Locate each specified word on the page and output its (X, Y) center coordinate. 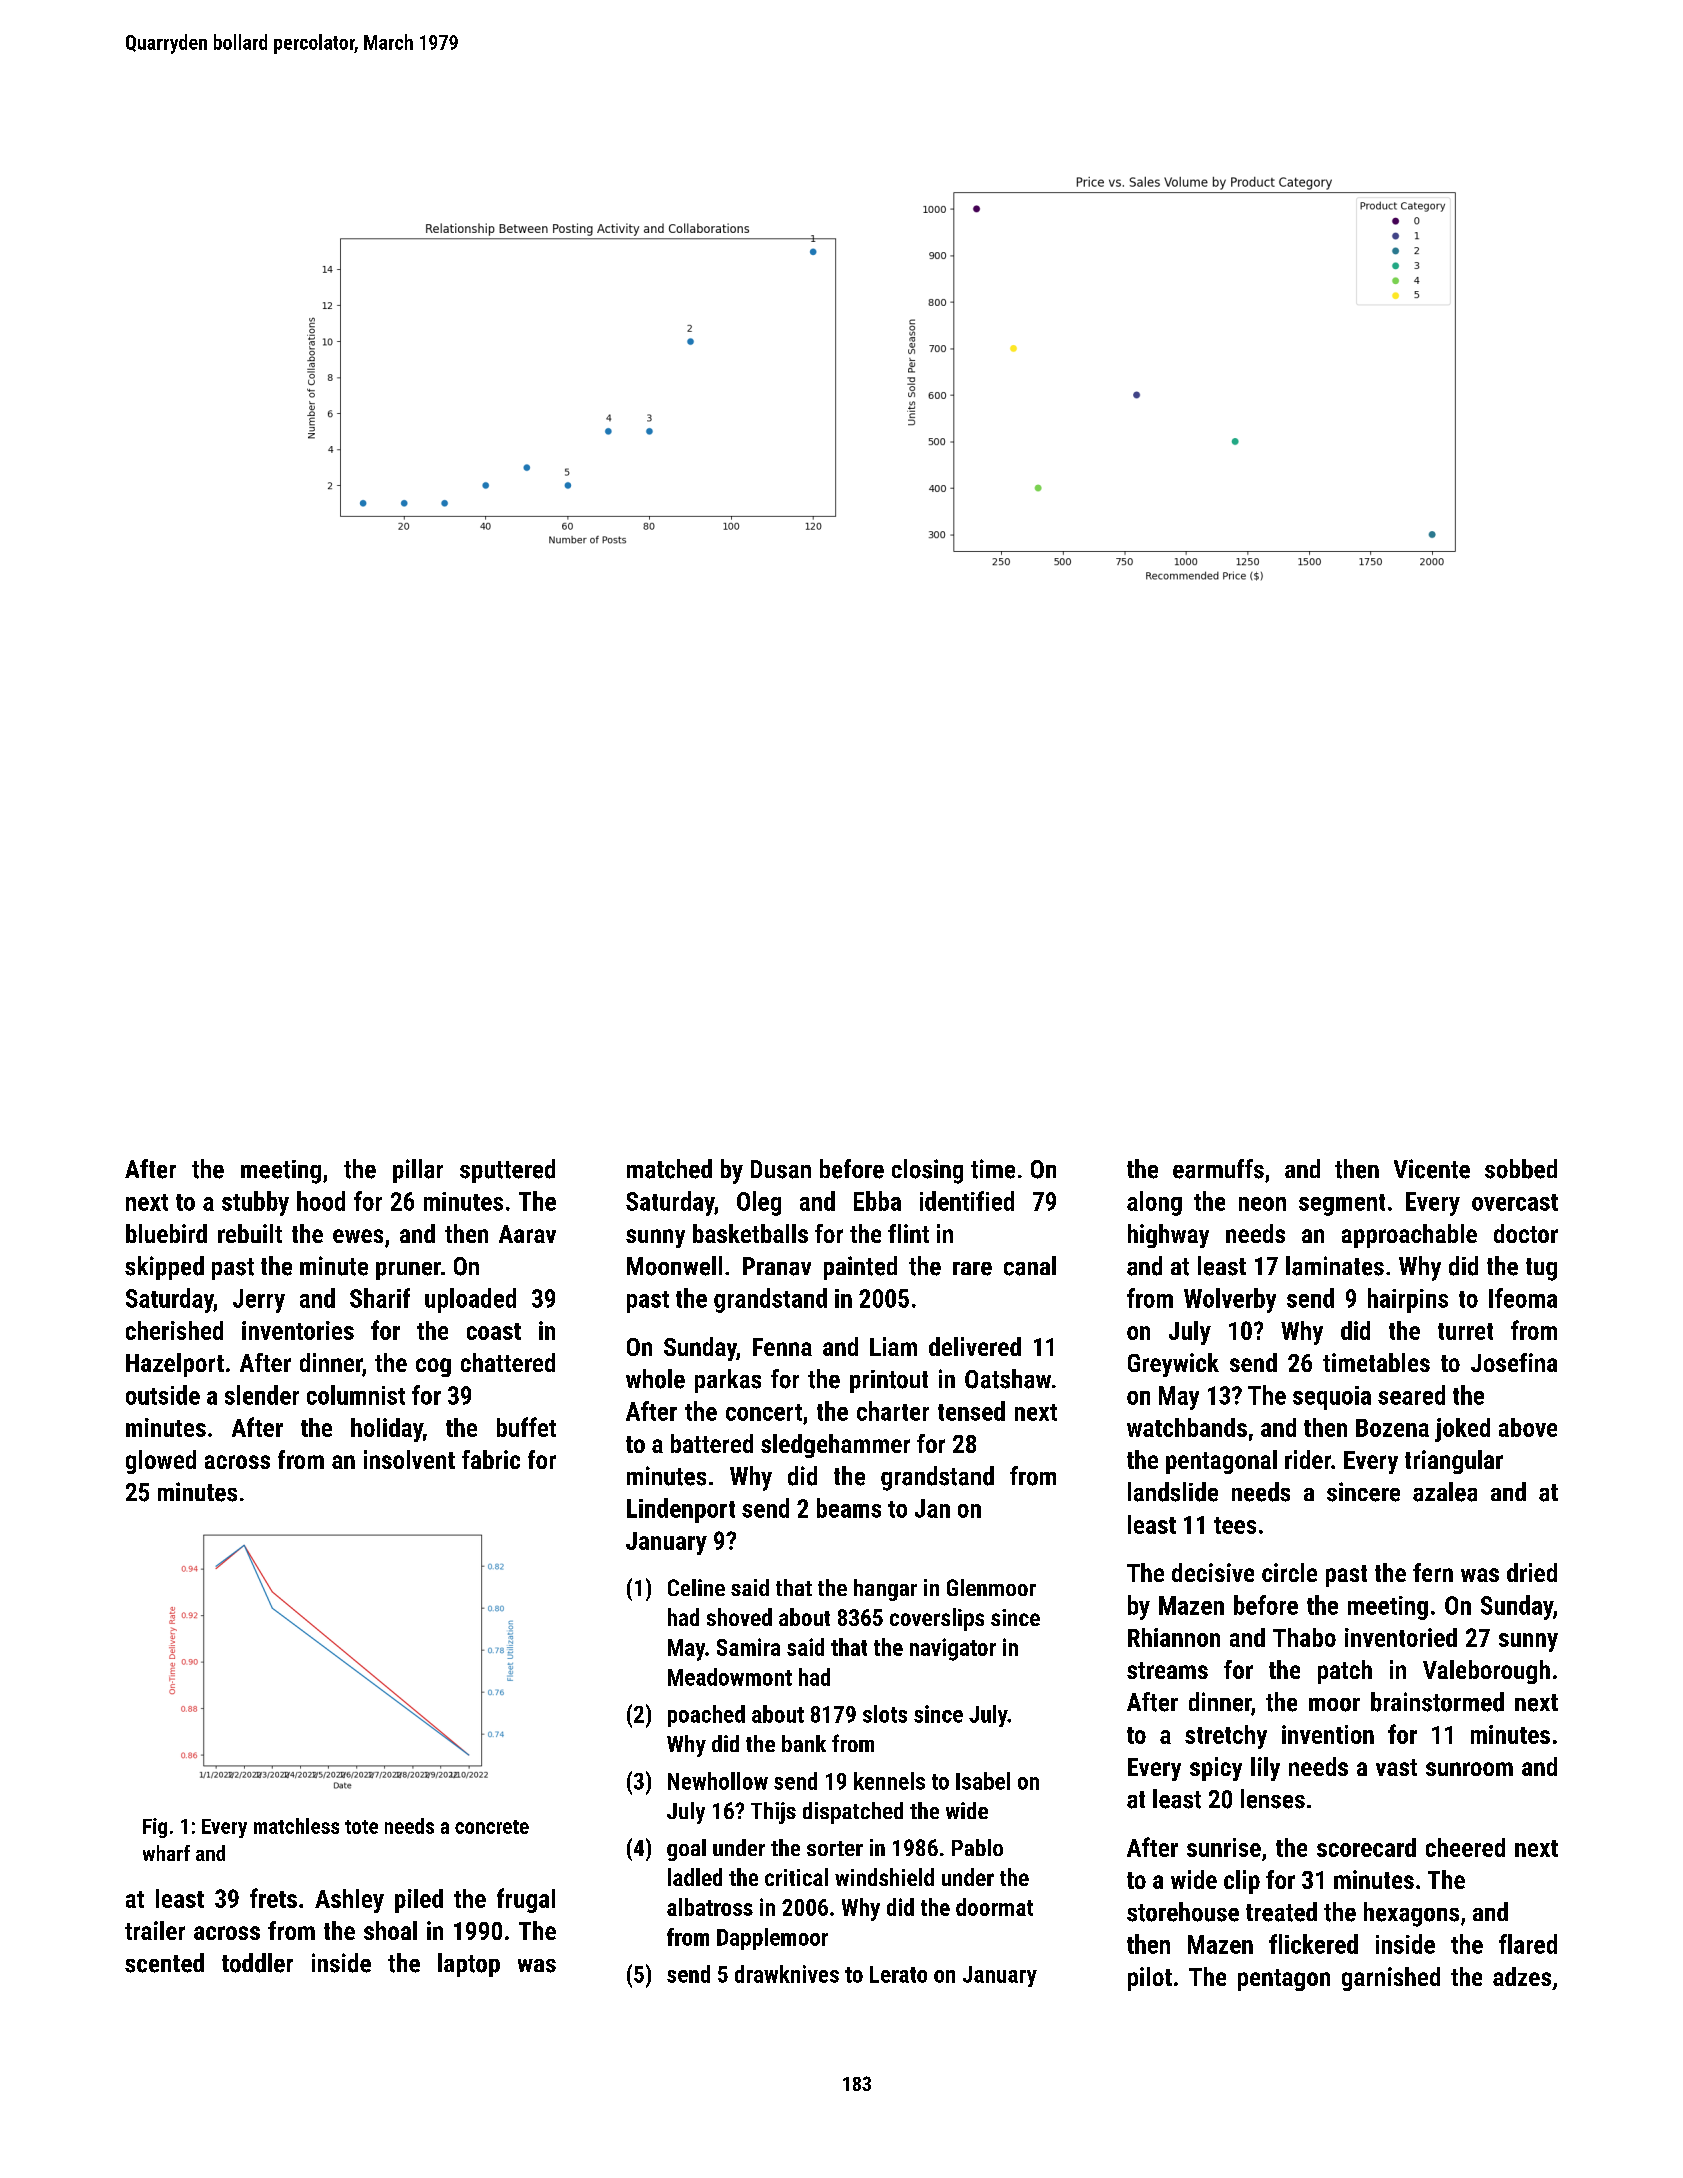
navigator (953, 1649)
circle (1289, 1572)
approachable (1409, 1236)
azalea (1445, 1492)
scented (164, 1963)
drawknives (787, 1974)
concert (764, 1412)
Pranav (777, 1266)
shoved (739, 1617)
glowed (161, 1462)
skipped (164, 1268)
